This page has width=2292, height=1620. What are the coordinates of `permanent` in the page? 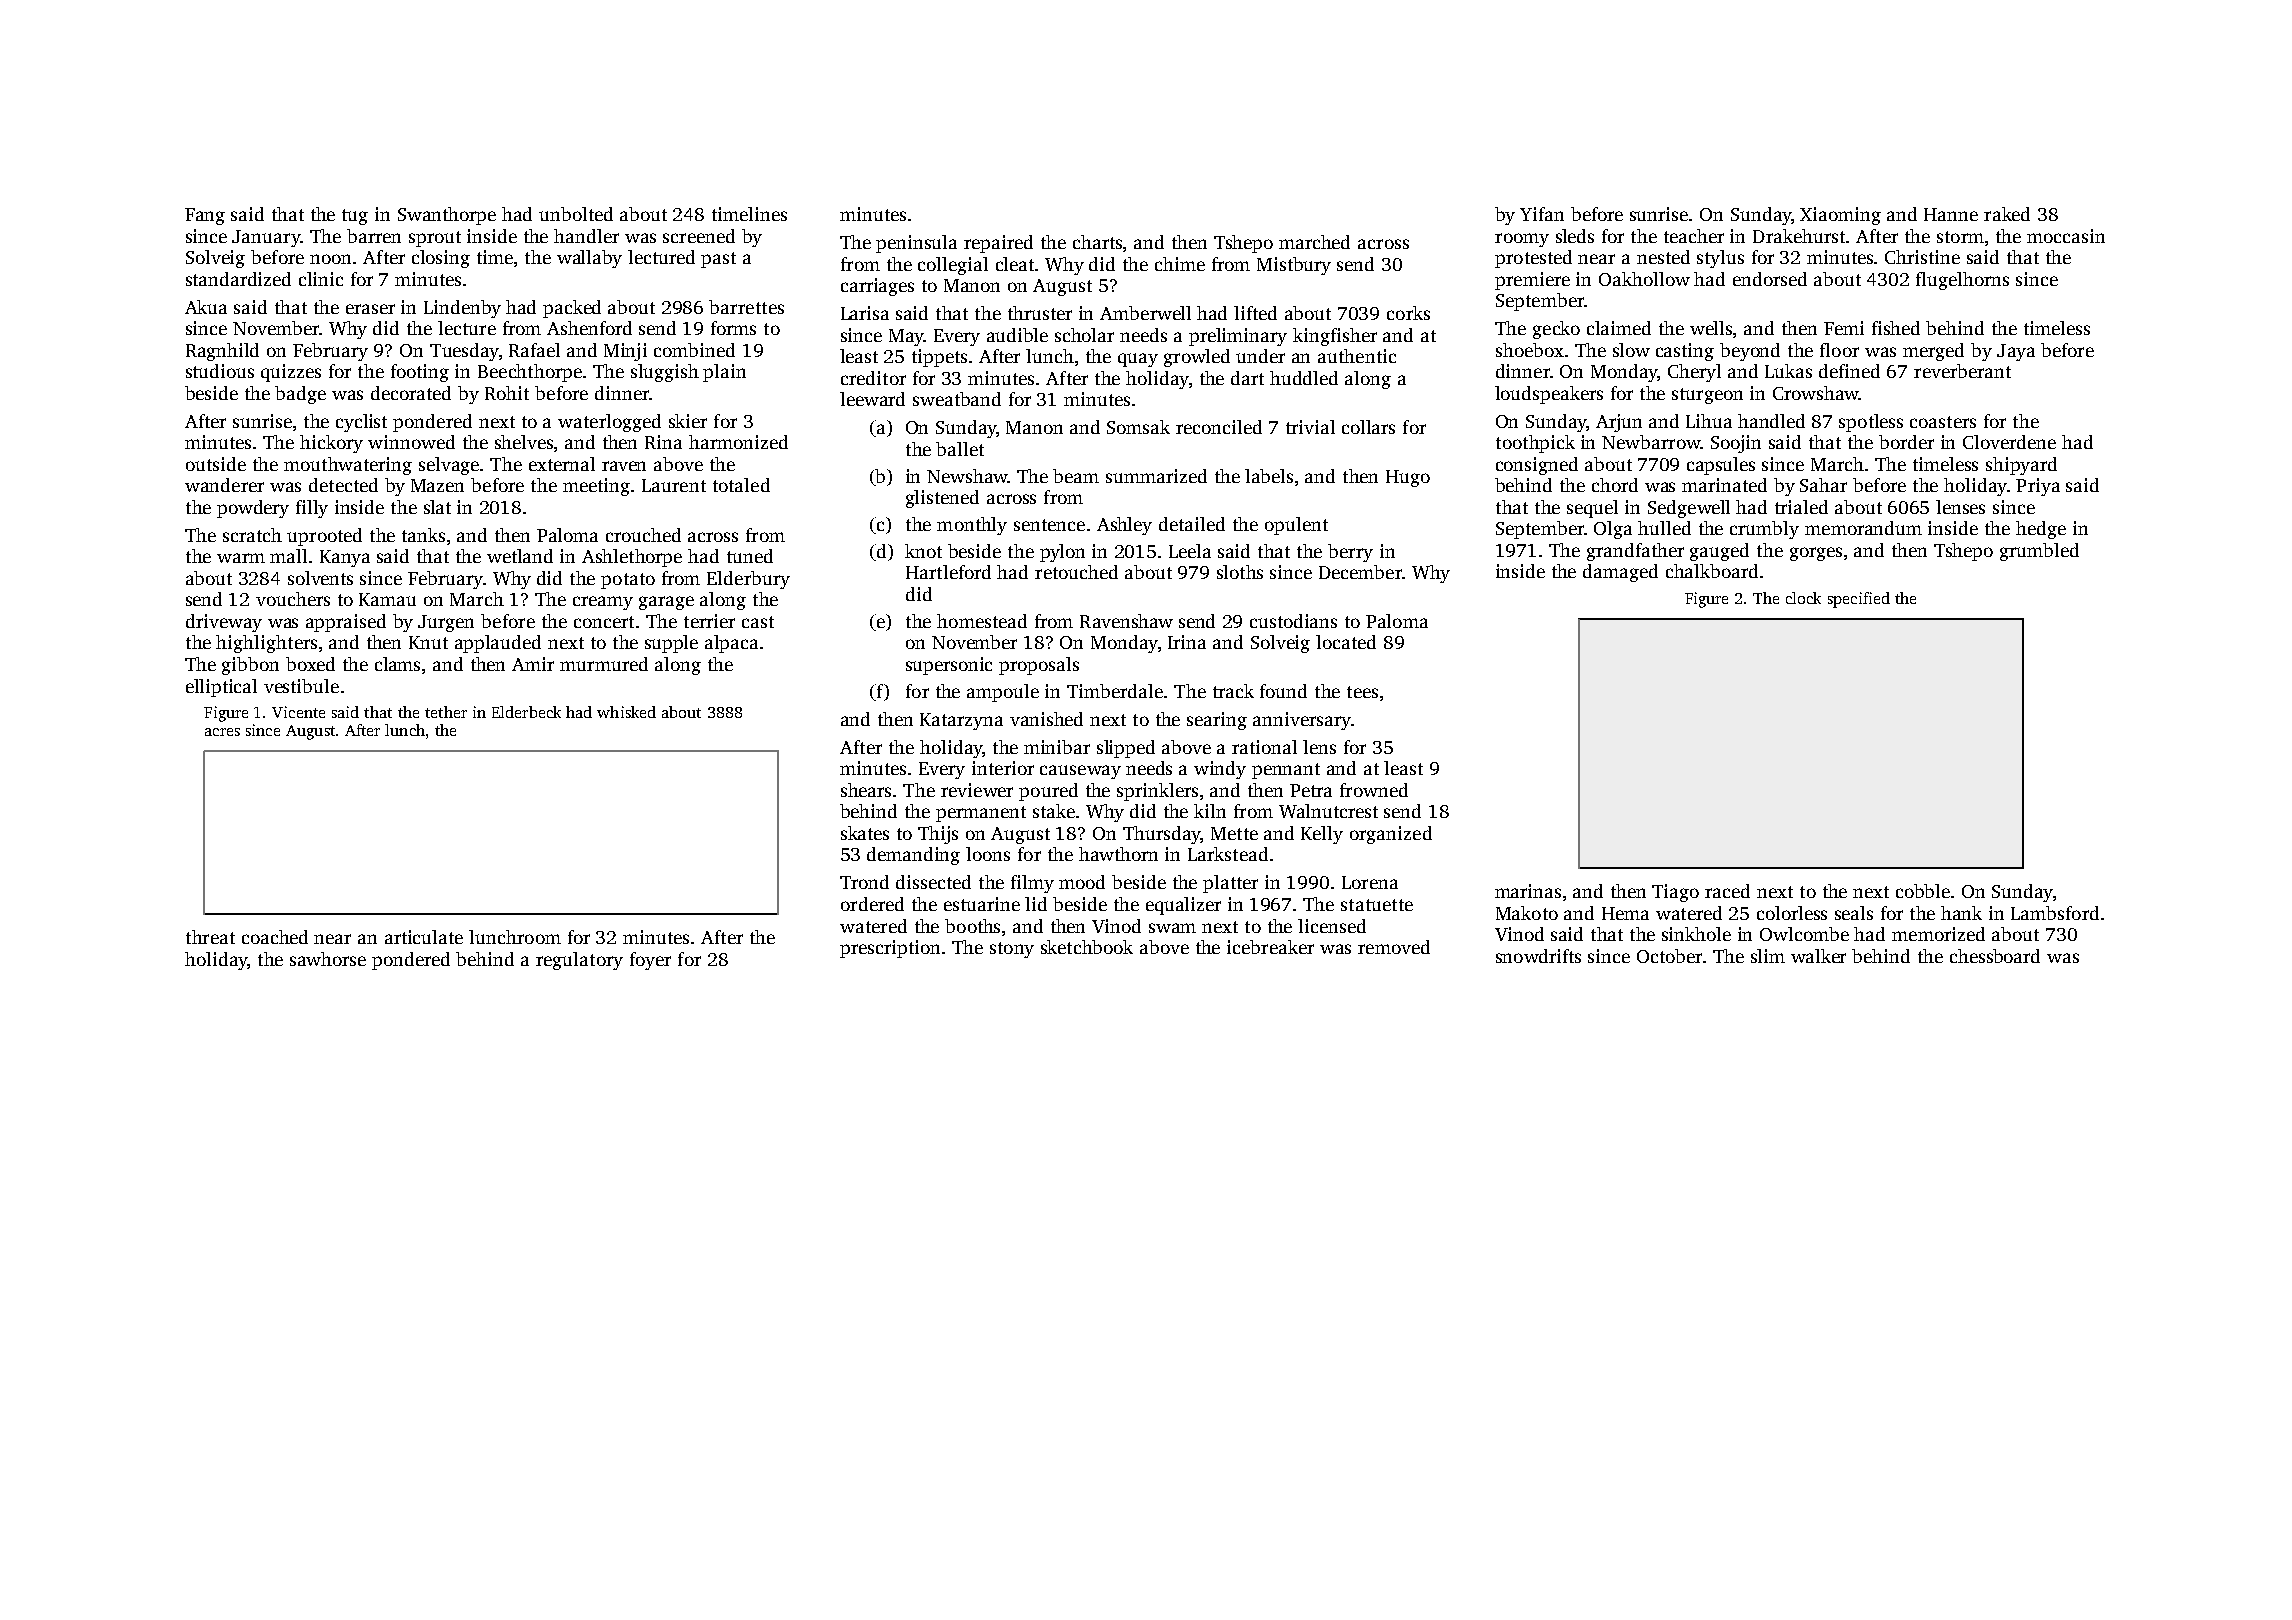 It's located at (981, 814).
